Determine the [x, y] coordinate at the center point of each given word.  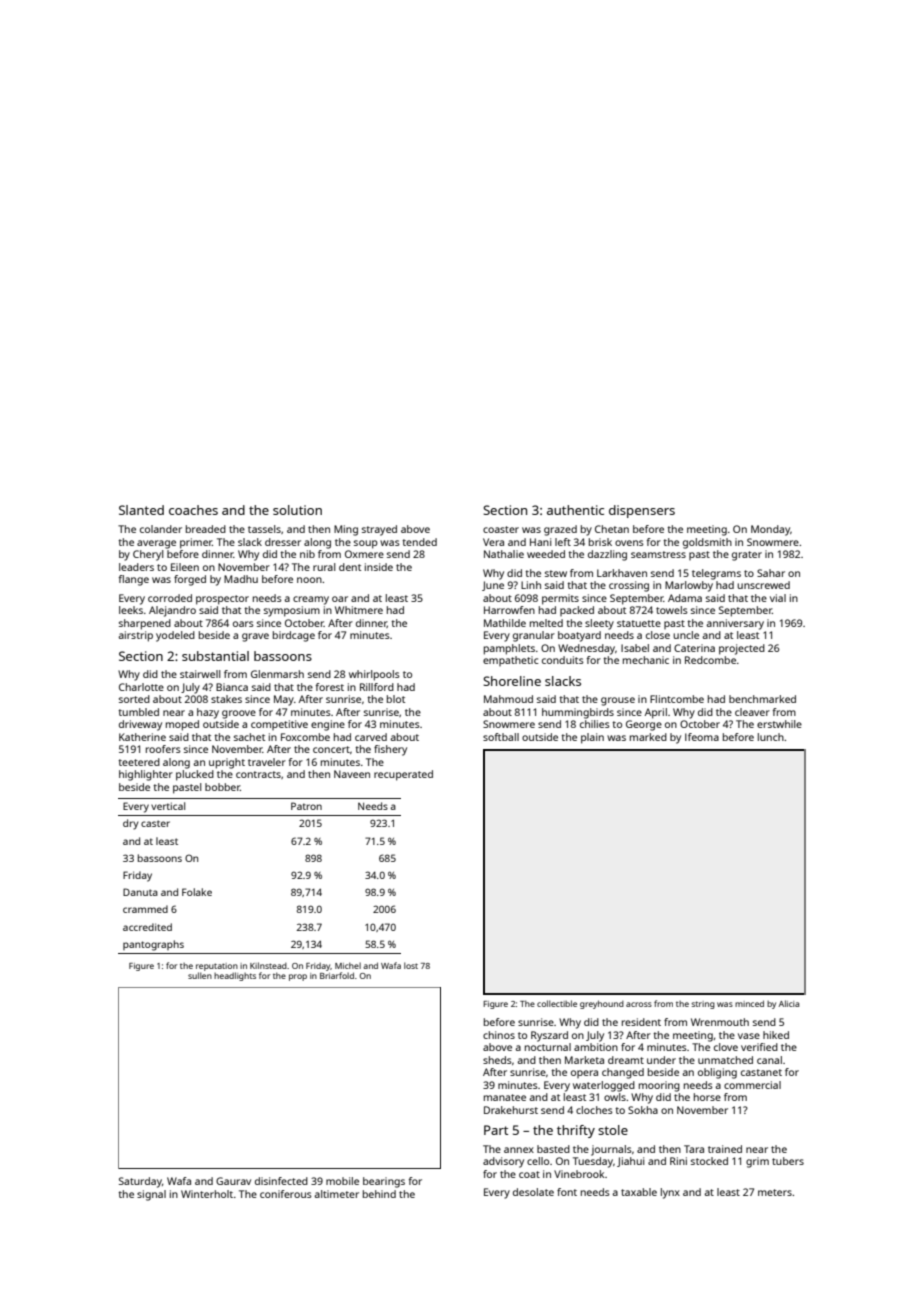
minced [749, 1003]
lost [411, 965]
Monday [770, 530]
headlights [235, 976]
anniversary [735, 624]
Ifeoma [702, 737]
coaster [501, 529]
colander [161, 529]
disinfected [281, 1181]
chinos [499, 1035]
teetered [139, 762]
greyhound [602, 1004]
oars [243, 624]
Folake [197, 892]
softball [501, 737]
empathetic [511, 661]
